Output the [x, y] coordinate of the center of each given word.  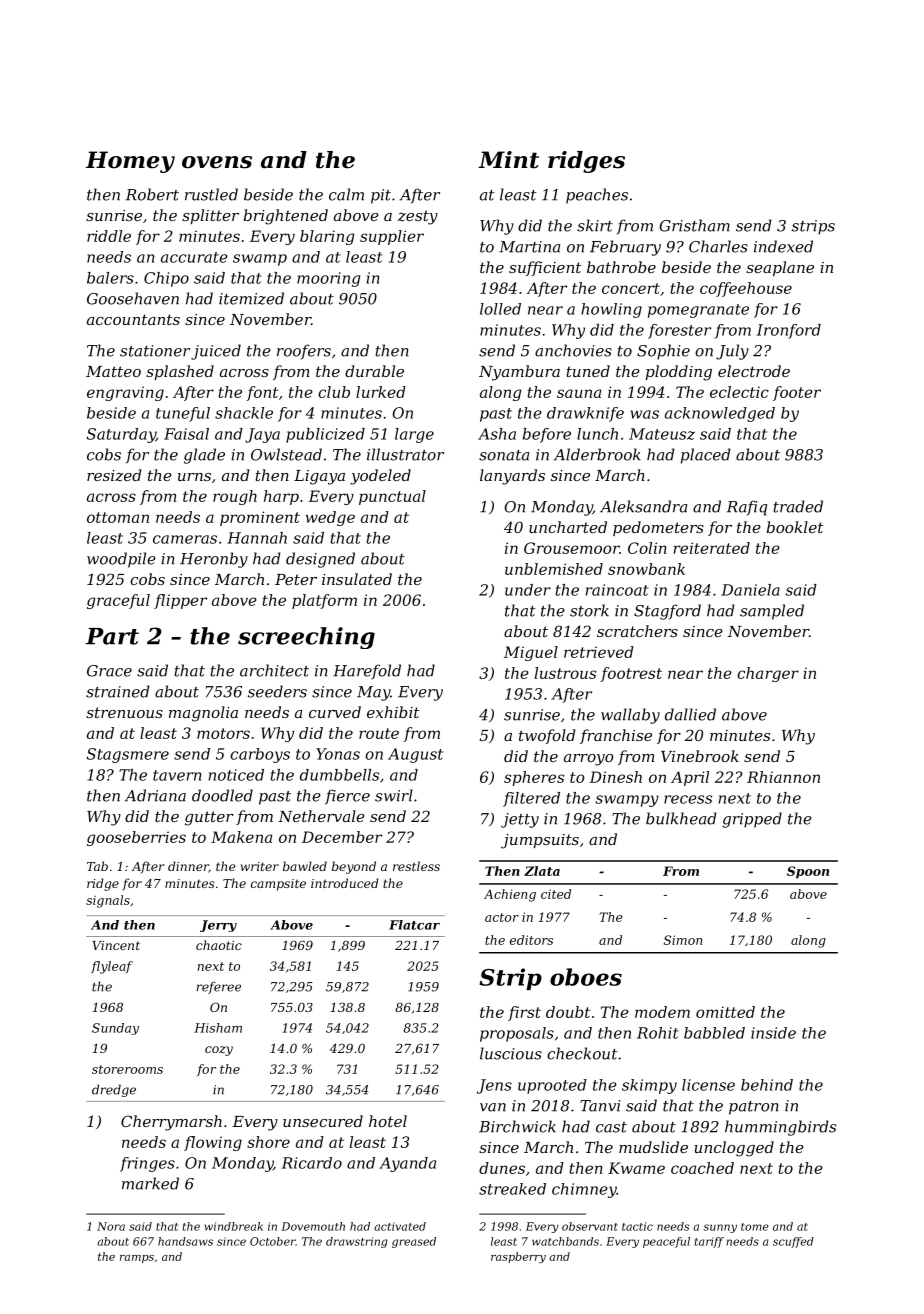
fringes [147, 1164]
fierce [347, 797]
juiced [216, 352]
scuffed [793, 1242]
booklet [795, 527]
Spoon [808, 872]
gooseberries [136, 838]
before [547, 435]
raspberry [518, 1257]
